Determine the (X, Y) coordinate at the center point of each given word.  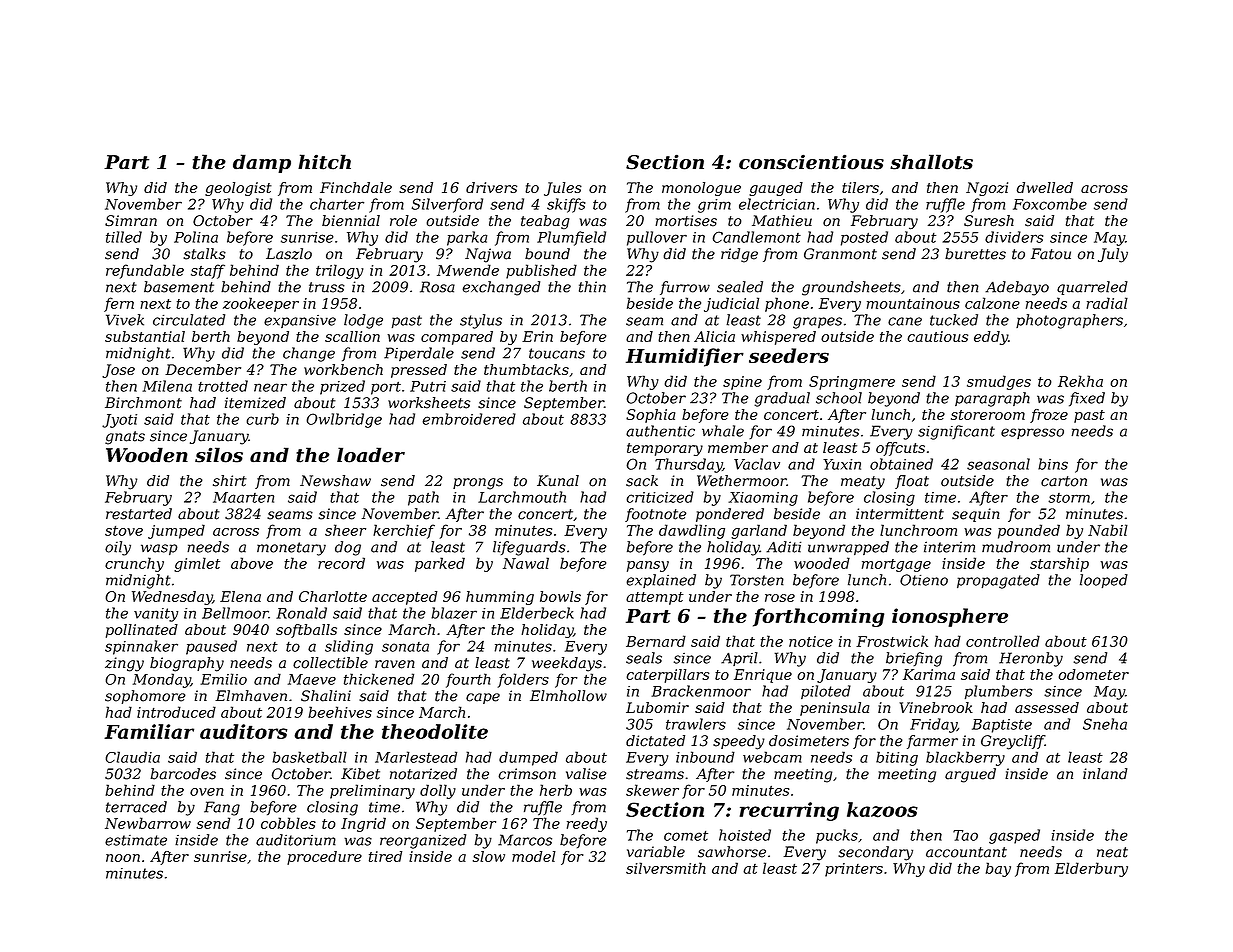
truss (327, 287)
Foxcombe (1050, 204)
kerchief (404, 531)
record (341, 563)
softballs (306, 631)
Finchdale (356, 187)
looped (1104, 581)
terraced (136, 807)
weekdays (567, 664)
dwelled (1045, 187)
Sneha (1105, 724)
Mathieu (782, 221)
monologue (701, 189)
